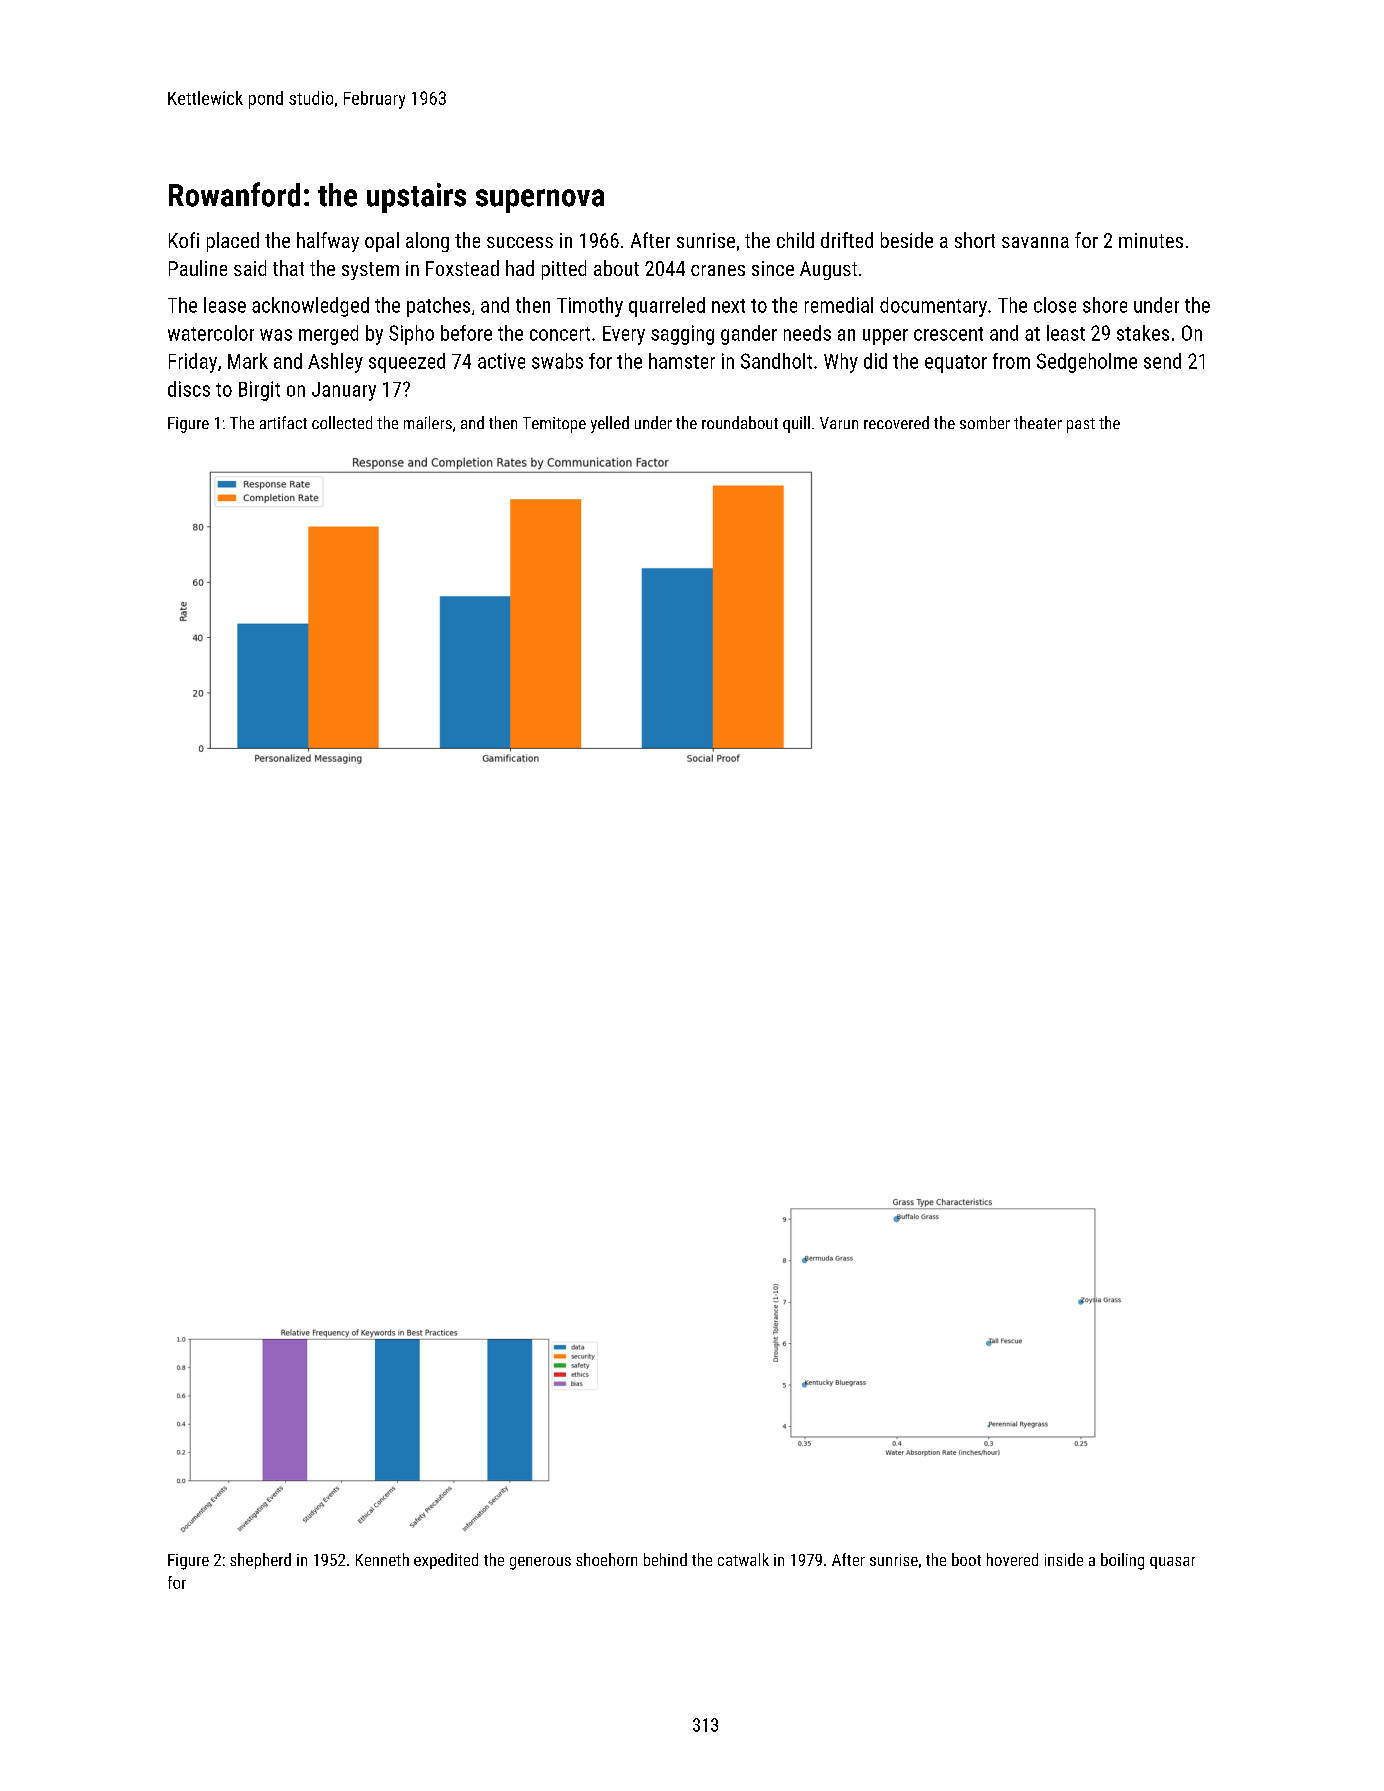  Describe the element at coordinates (796, 424) in the page. I see `quill` at that location.
